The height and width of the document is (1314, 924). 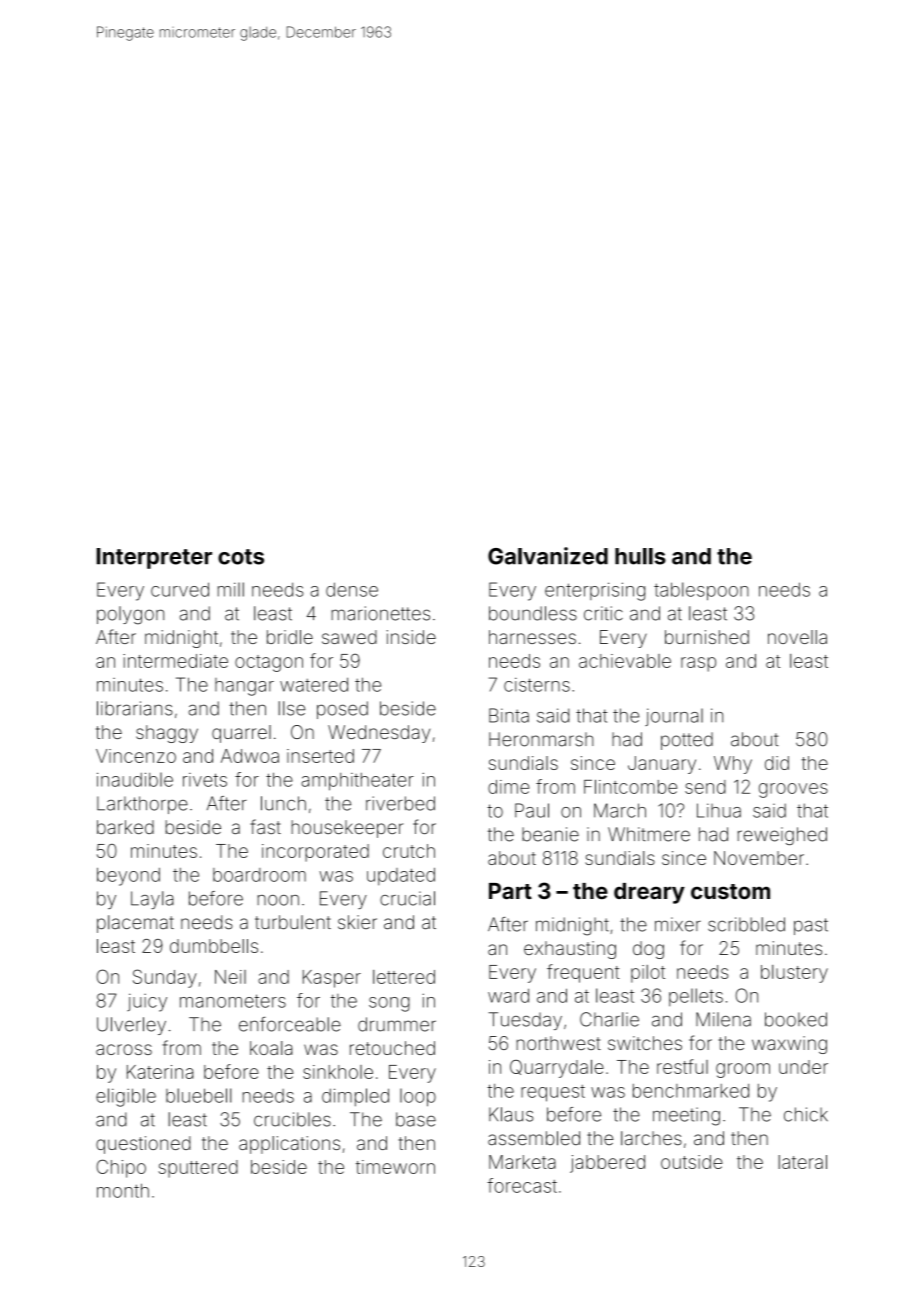 What do you see at coordinates (510, 891) in the document?
I see `Part` at bounding box center [510, 891].
